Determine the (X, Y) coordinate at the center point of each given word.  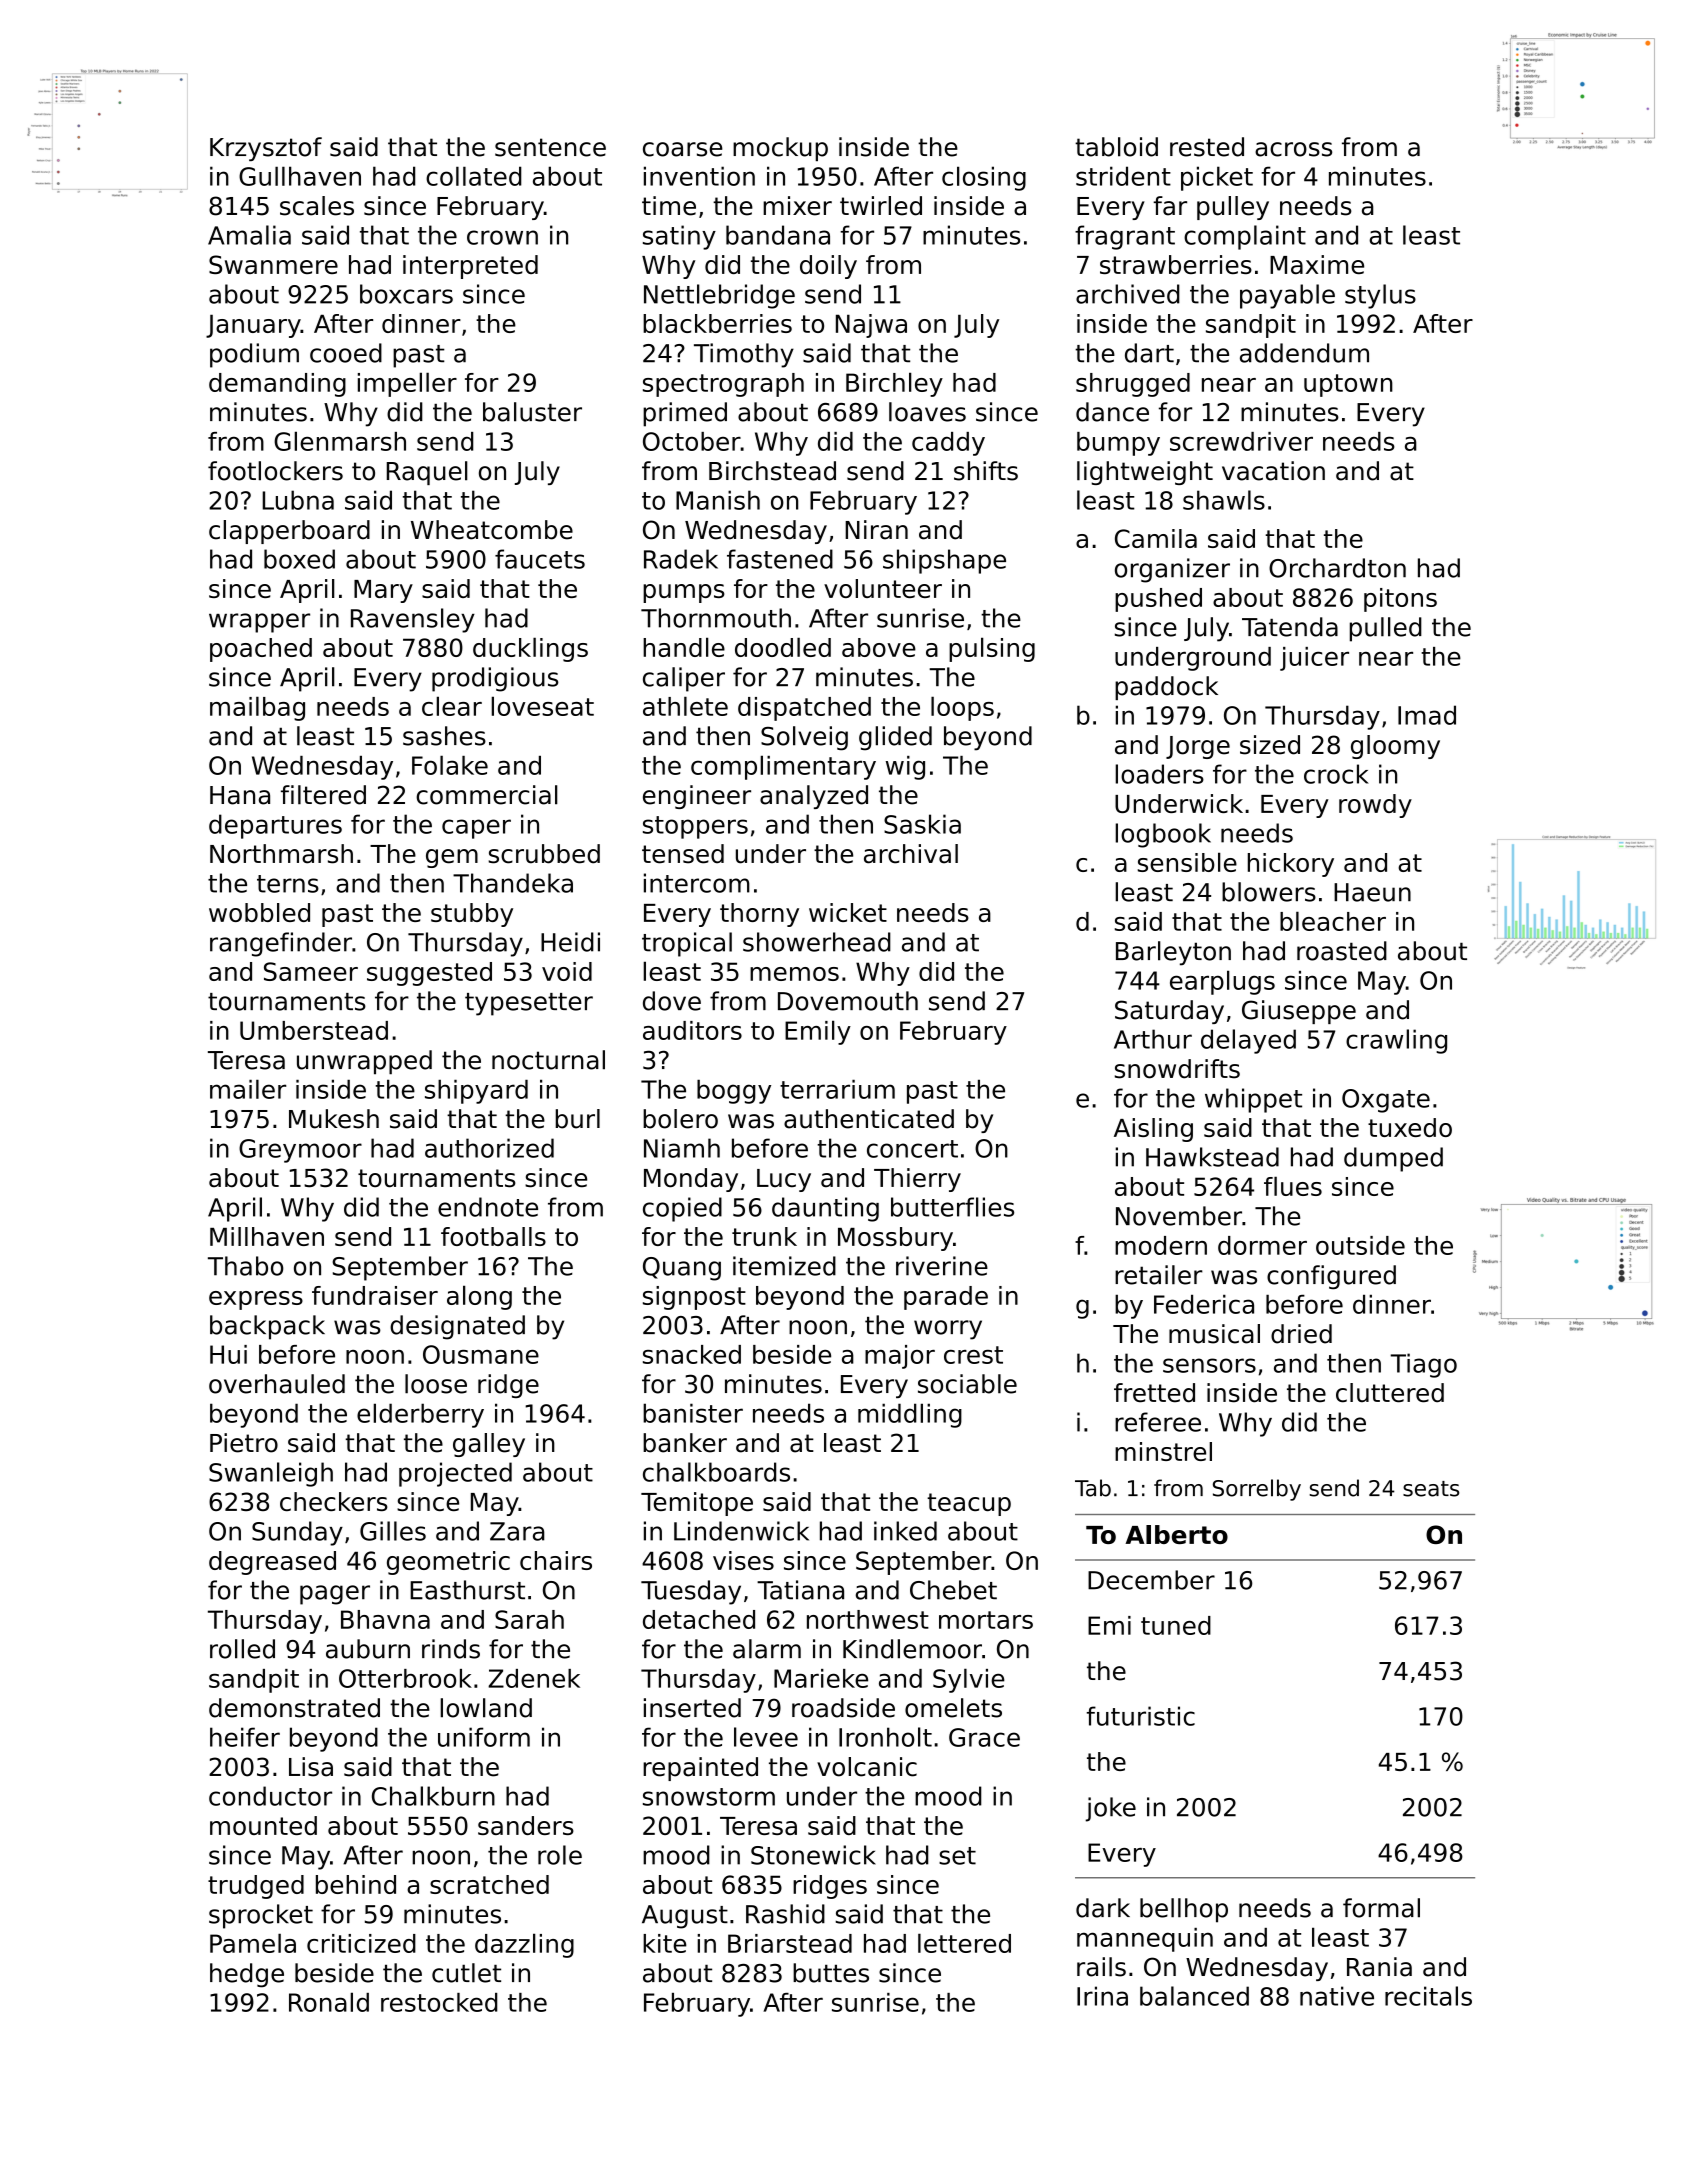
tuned (1176, 1625)
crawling (1396, 1041)
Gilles (393, 1531)
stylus (1380, 296)
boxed (299, 559)
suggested (429, 974)
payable (1287, 296)
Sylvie (969, 1680)
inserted (692, 1708)
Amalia (249, 235)
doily (828, 267)
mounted (263, 1825)
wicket (848, 912)
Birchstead (772, 471)
